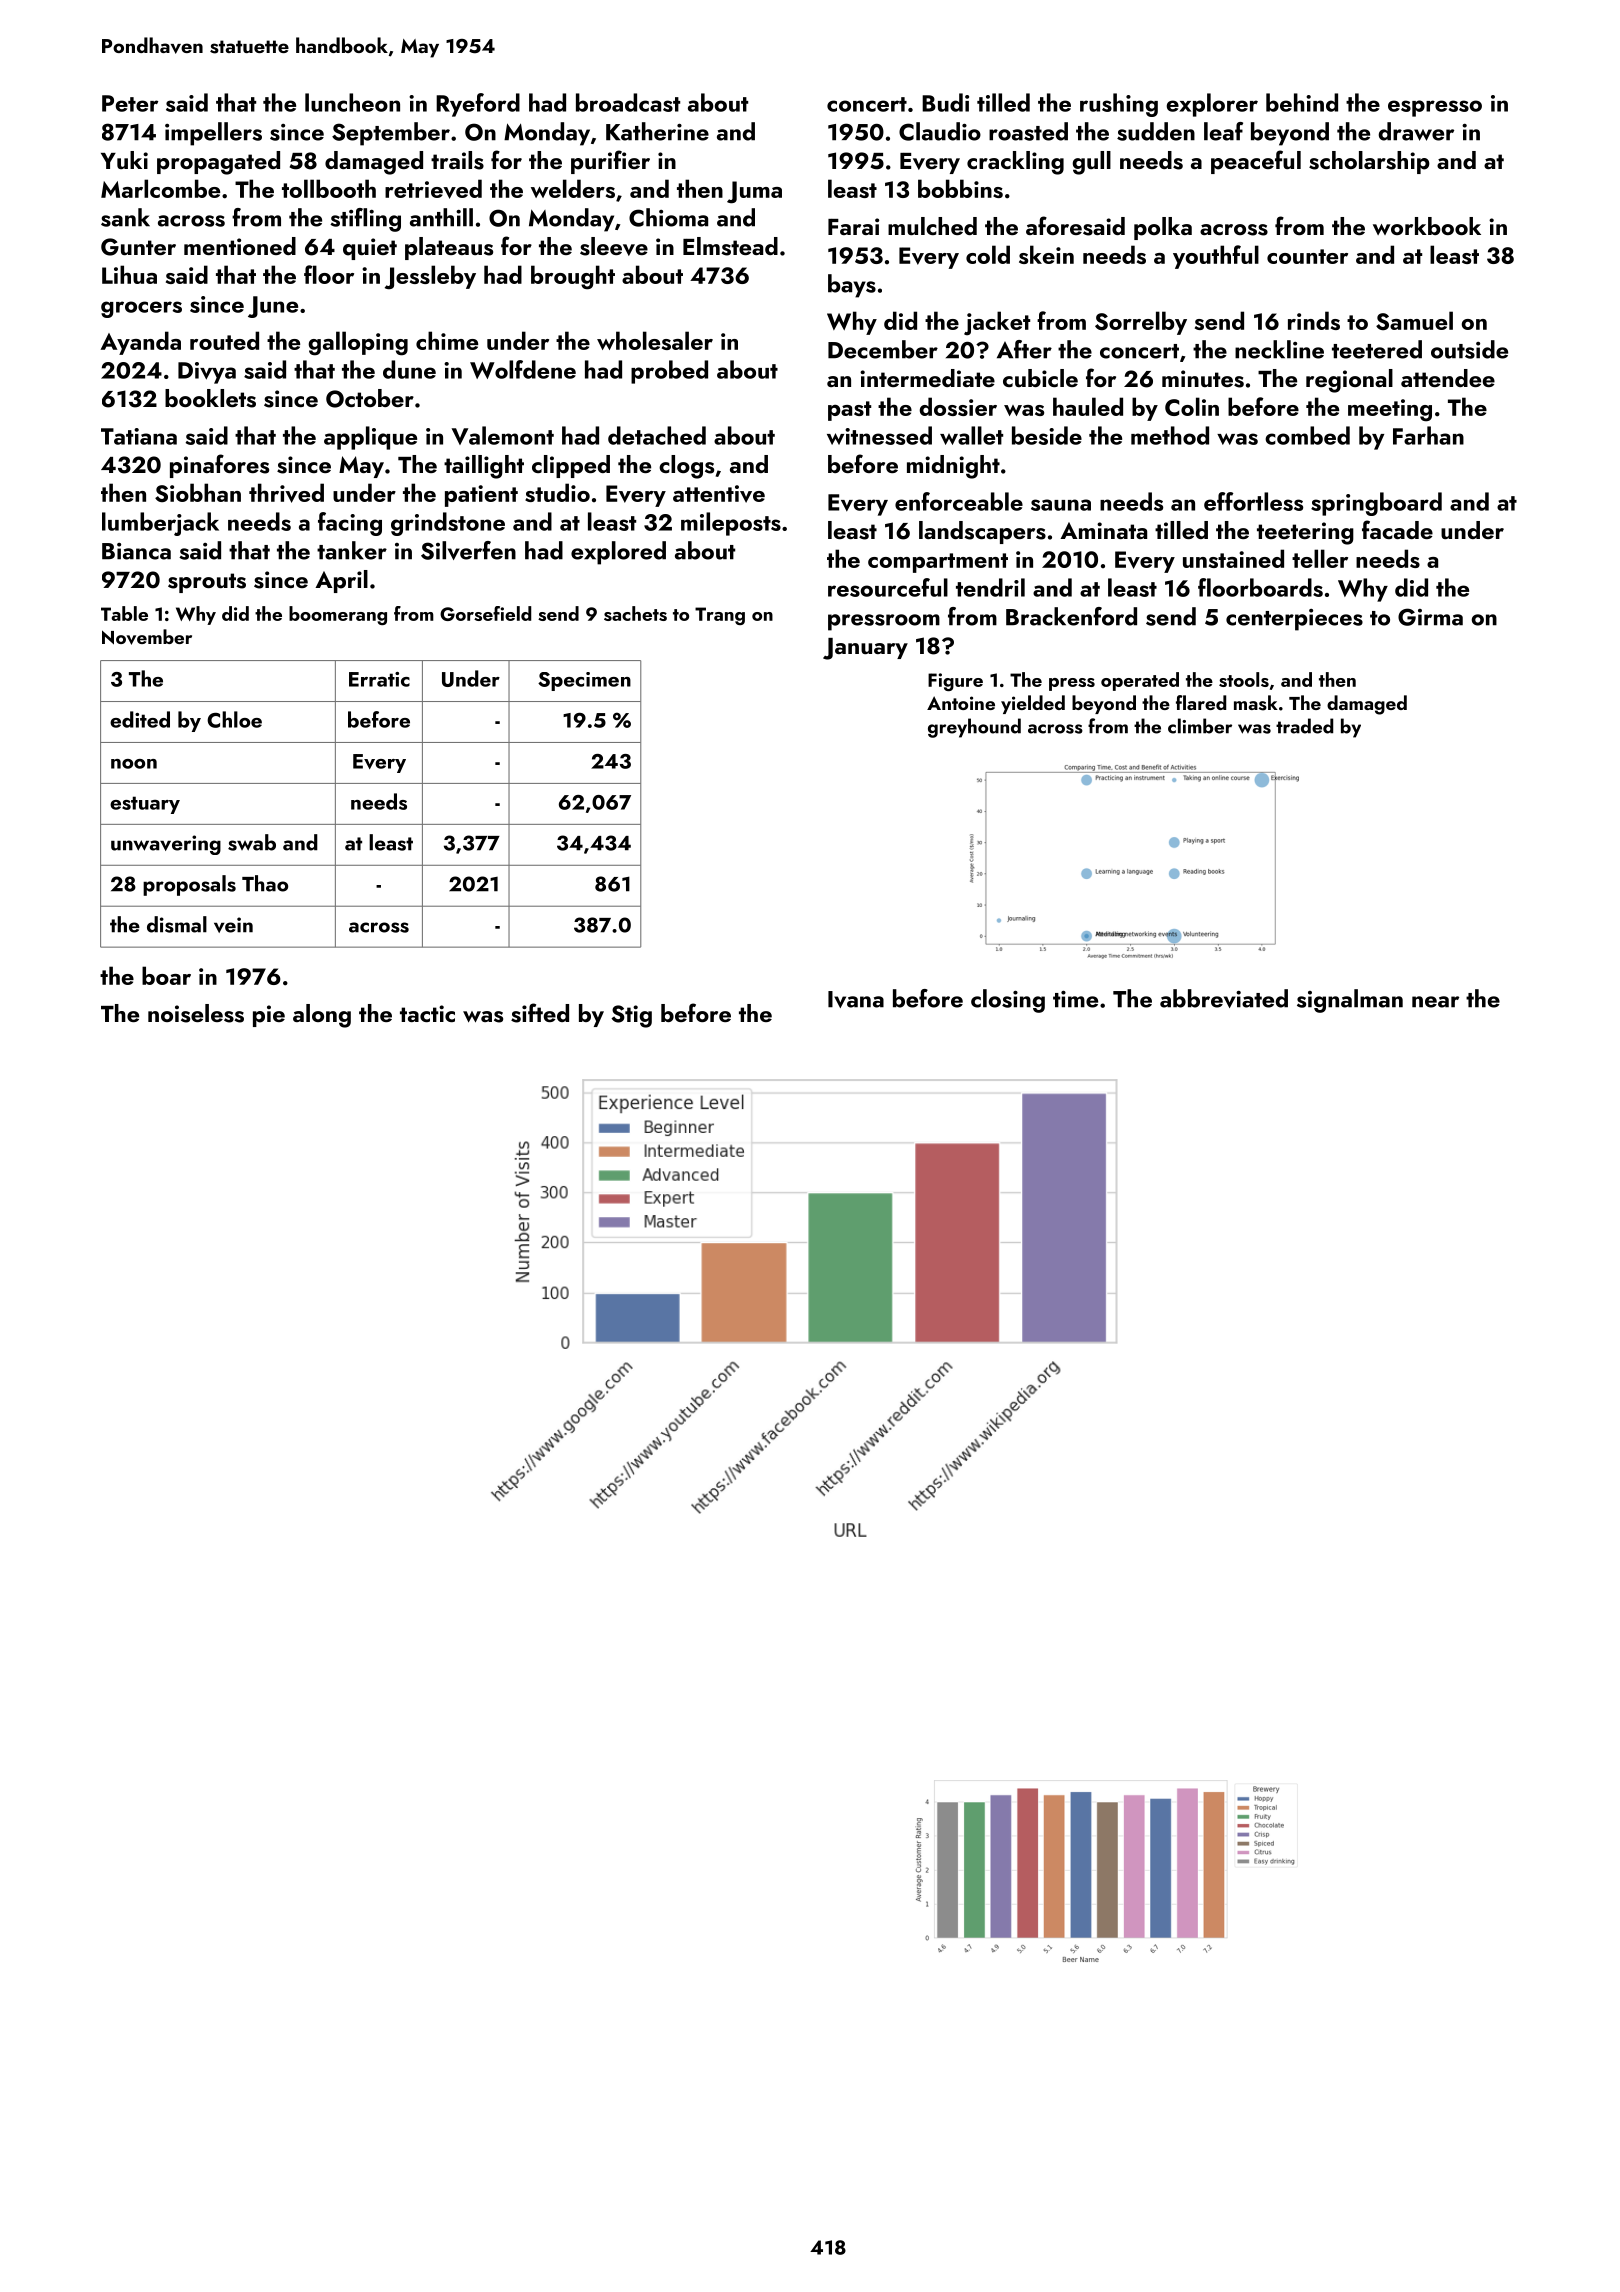  I want to click on Budi, so click(945, 102).
